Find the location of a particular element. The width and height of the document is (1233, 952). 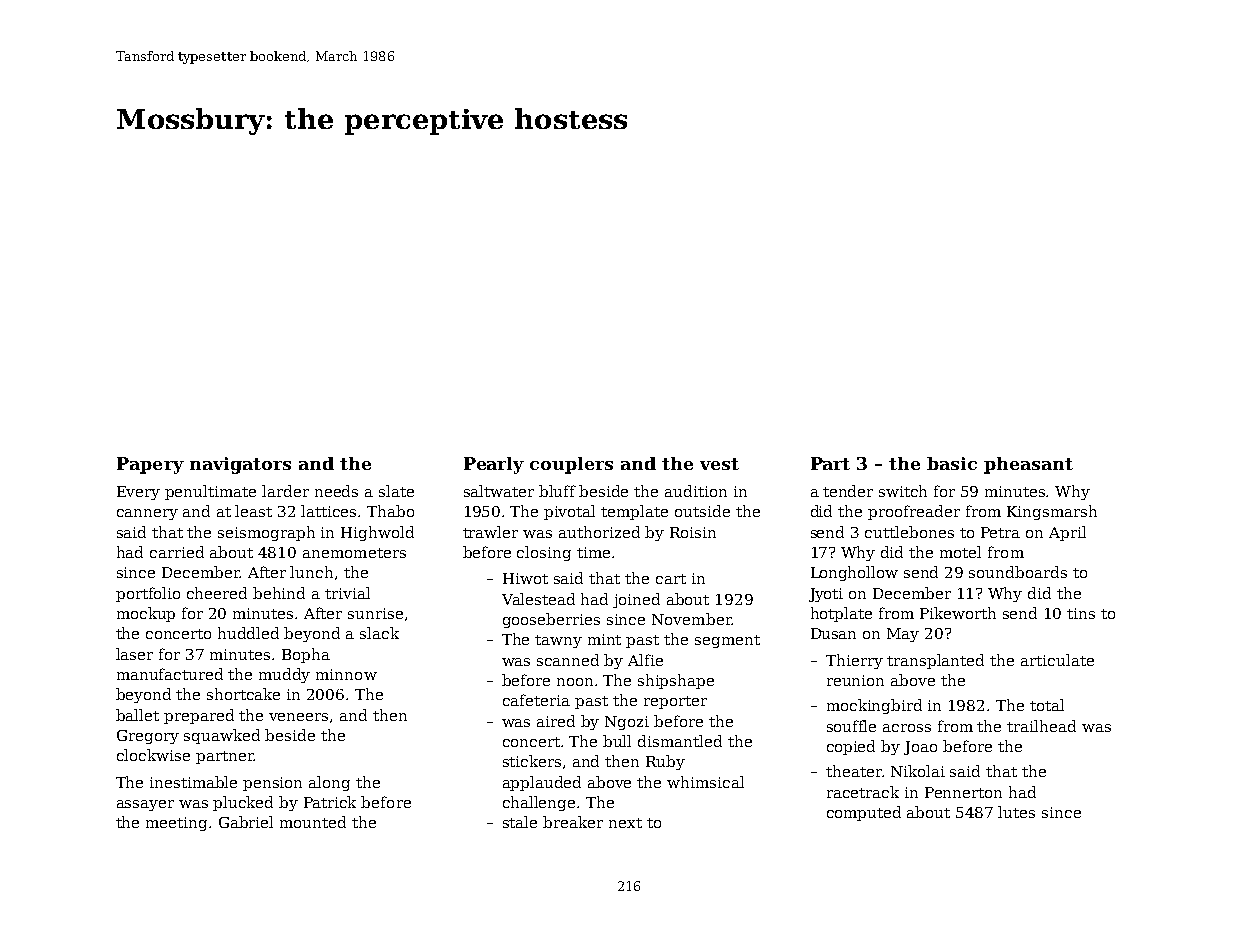

bluff is located at coordinates (557, 491).
